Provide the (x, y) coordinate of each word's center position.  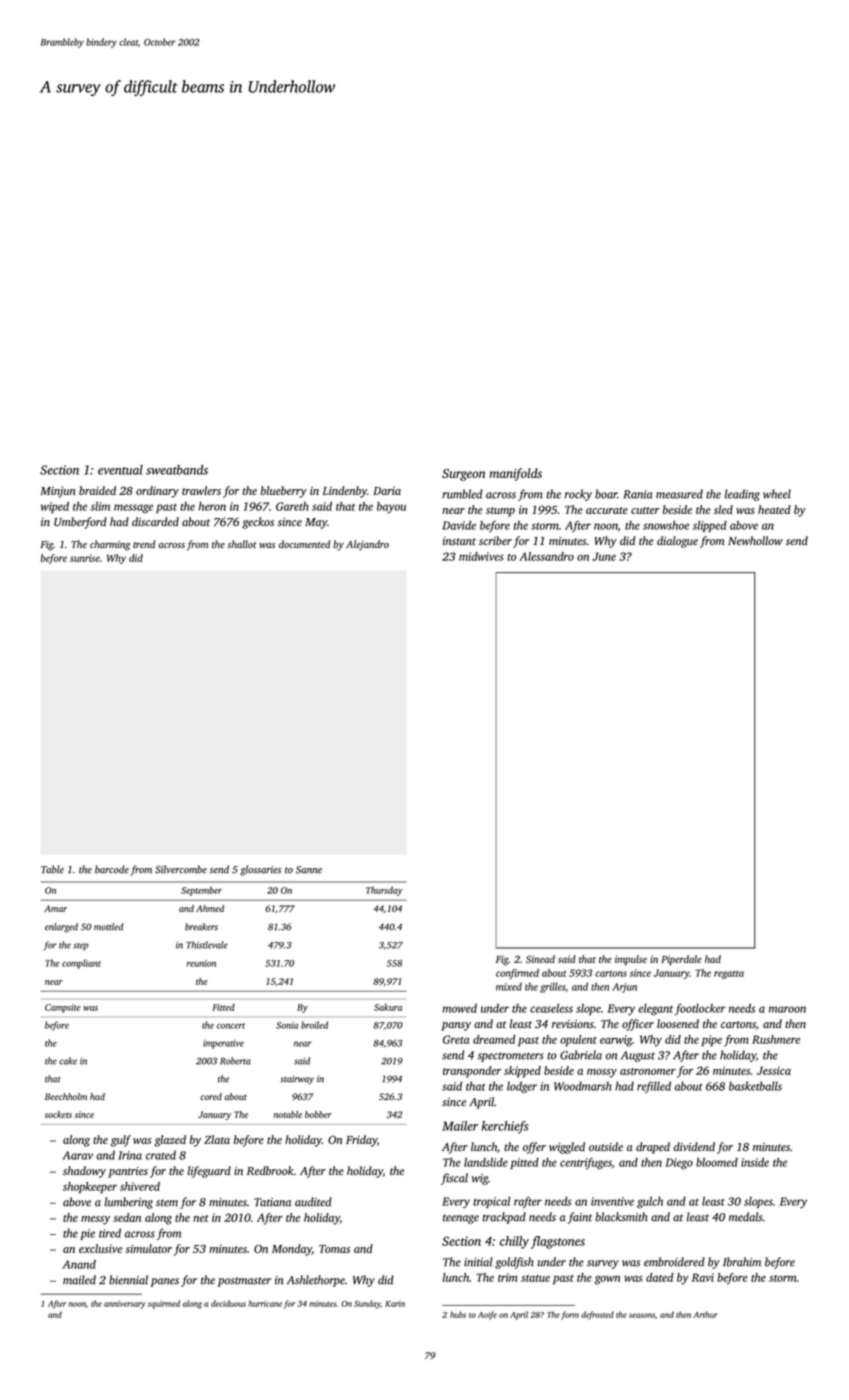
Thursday (384, 891)
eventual (120, 470)
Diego (679, 1164)
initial (478, 1262)
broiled (314, 1025)
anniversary (125, 1305)
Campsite (62, 1008)
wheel (777, 494)
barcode (112, 869)
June (604, 556)
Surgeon (463, 475)
